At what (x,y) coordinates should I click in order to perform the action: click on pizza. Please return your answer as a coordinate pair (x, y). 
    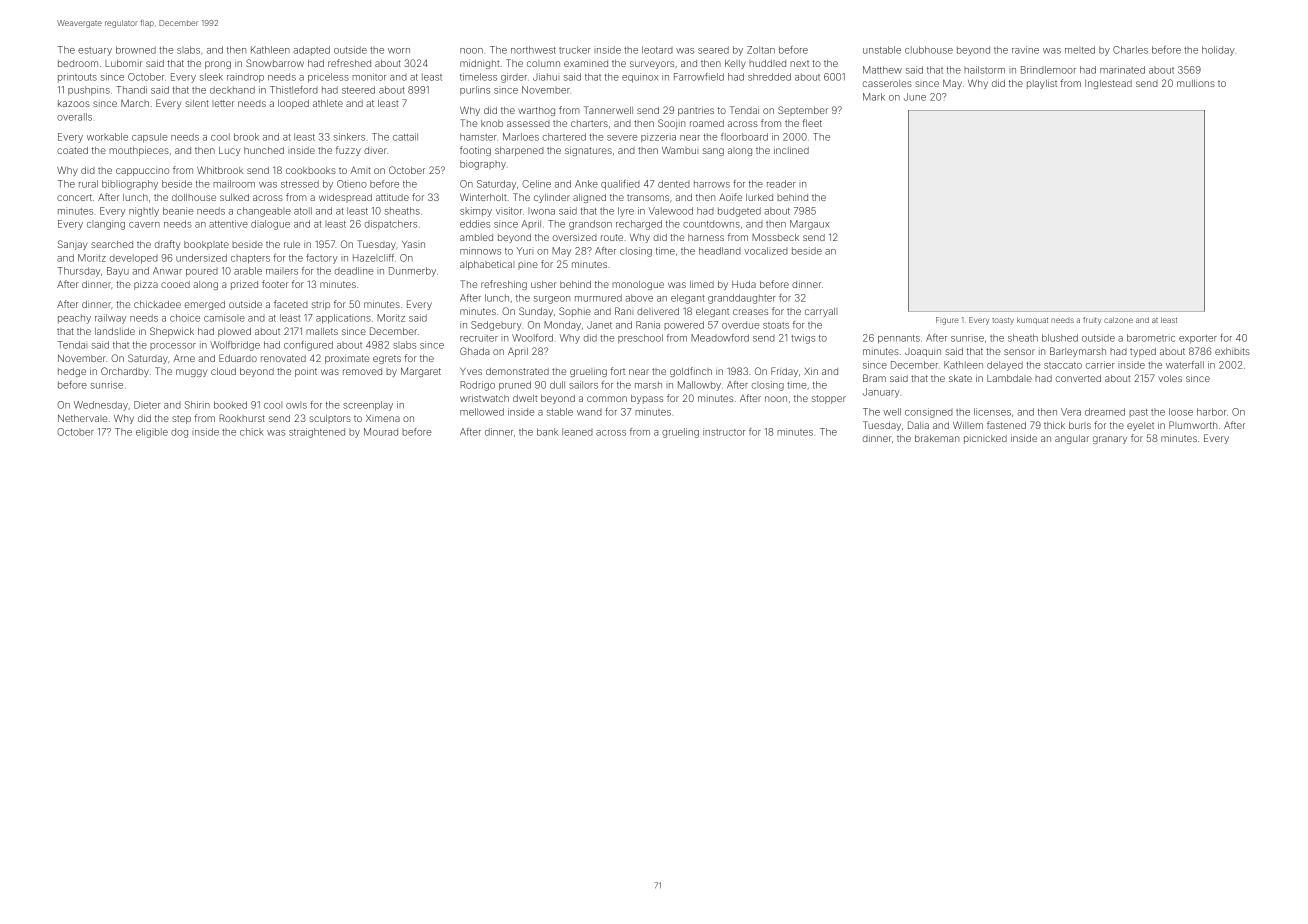
    Looking at the image, I should click on (146, 286).
